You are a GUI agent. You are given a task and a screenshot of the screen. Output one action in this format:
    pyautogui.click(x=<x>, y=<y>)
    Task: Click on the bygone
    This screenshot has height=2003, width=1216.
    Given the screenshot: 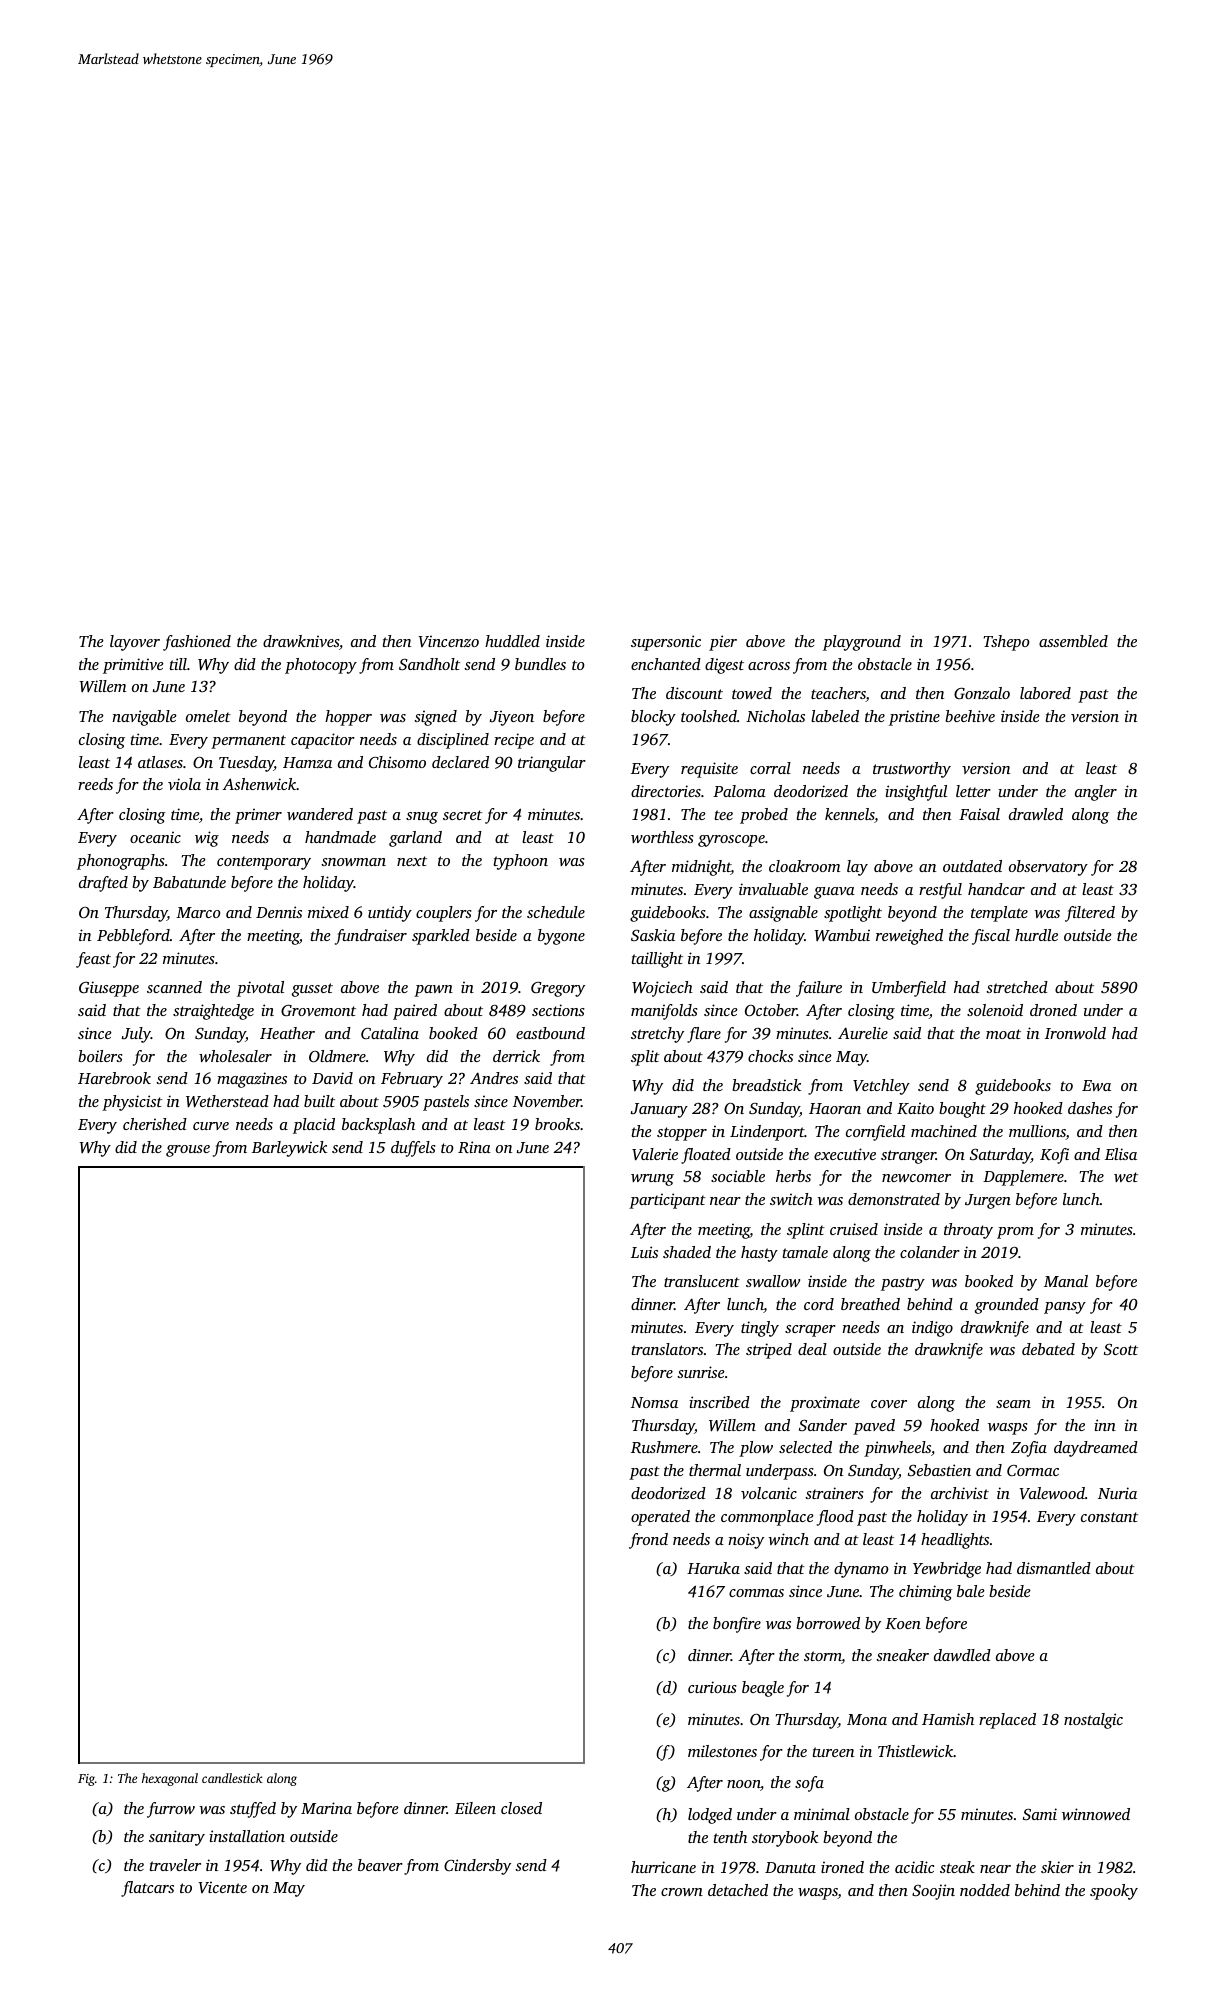 What is the action you would take?
    pyautogui.click(x=561, y=937)
